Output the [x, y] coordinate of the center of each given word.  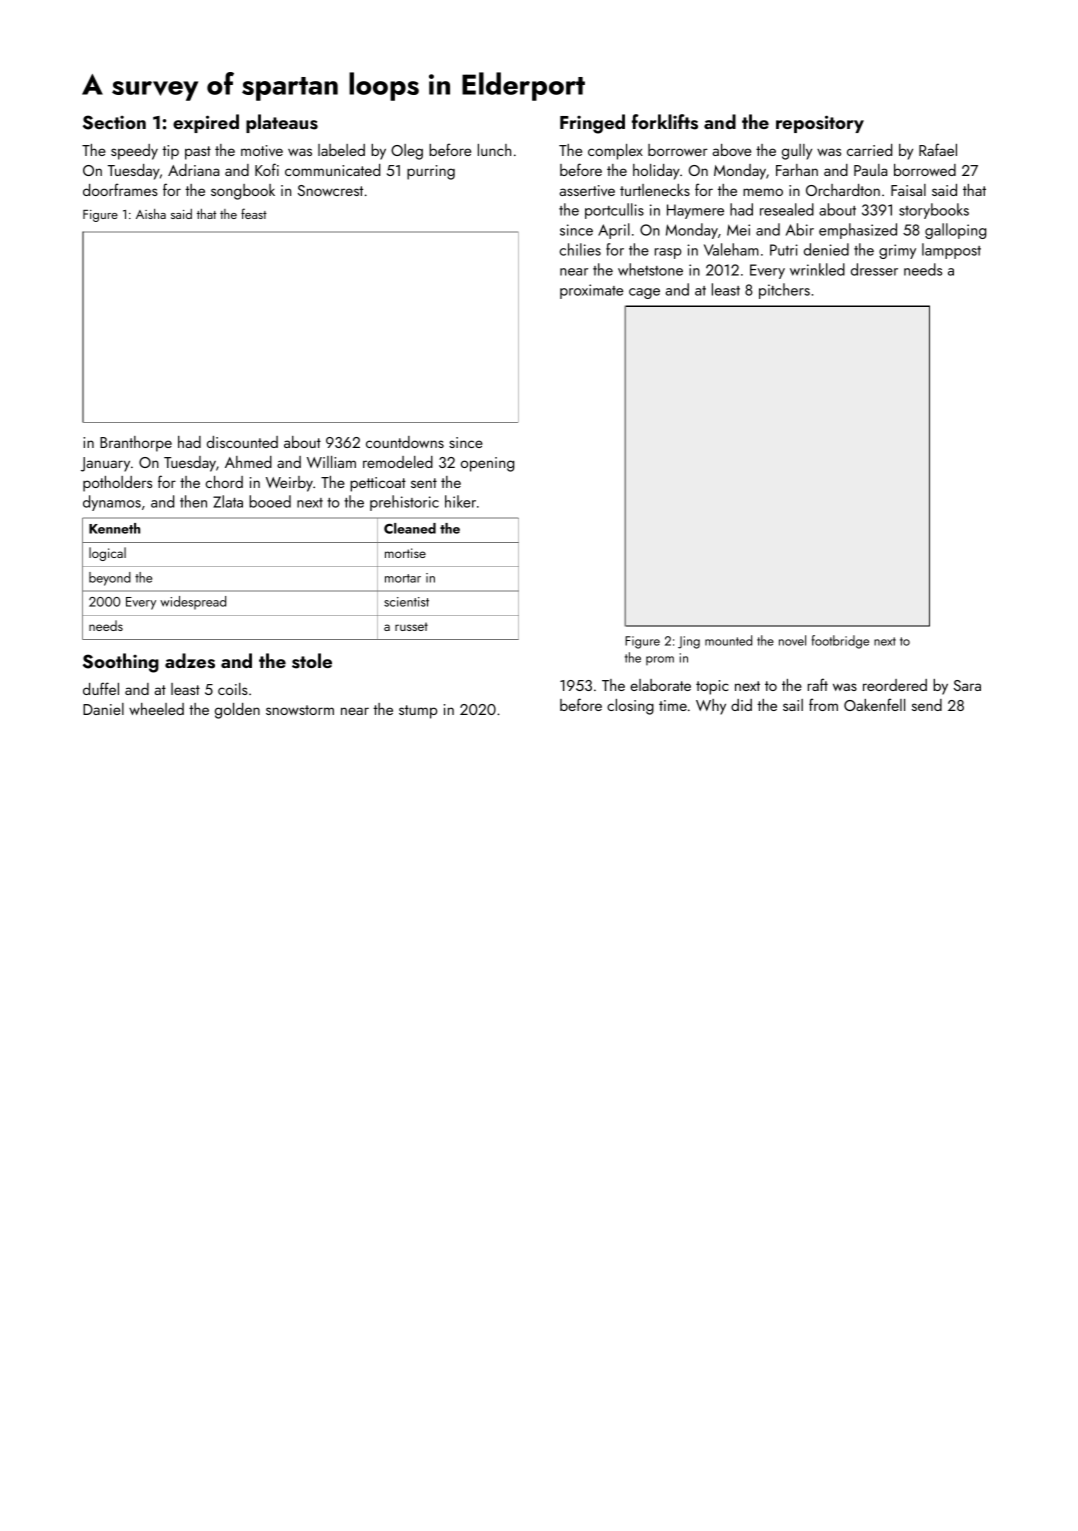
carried [869, 150]
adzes [190, 661]
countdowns [405, 442]
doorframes [120, 189]
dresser [874, 269]
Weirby [289, 484]
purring [431, 172]
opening [487, 464]
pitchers [784, 291]
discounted [242, 442]
